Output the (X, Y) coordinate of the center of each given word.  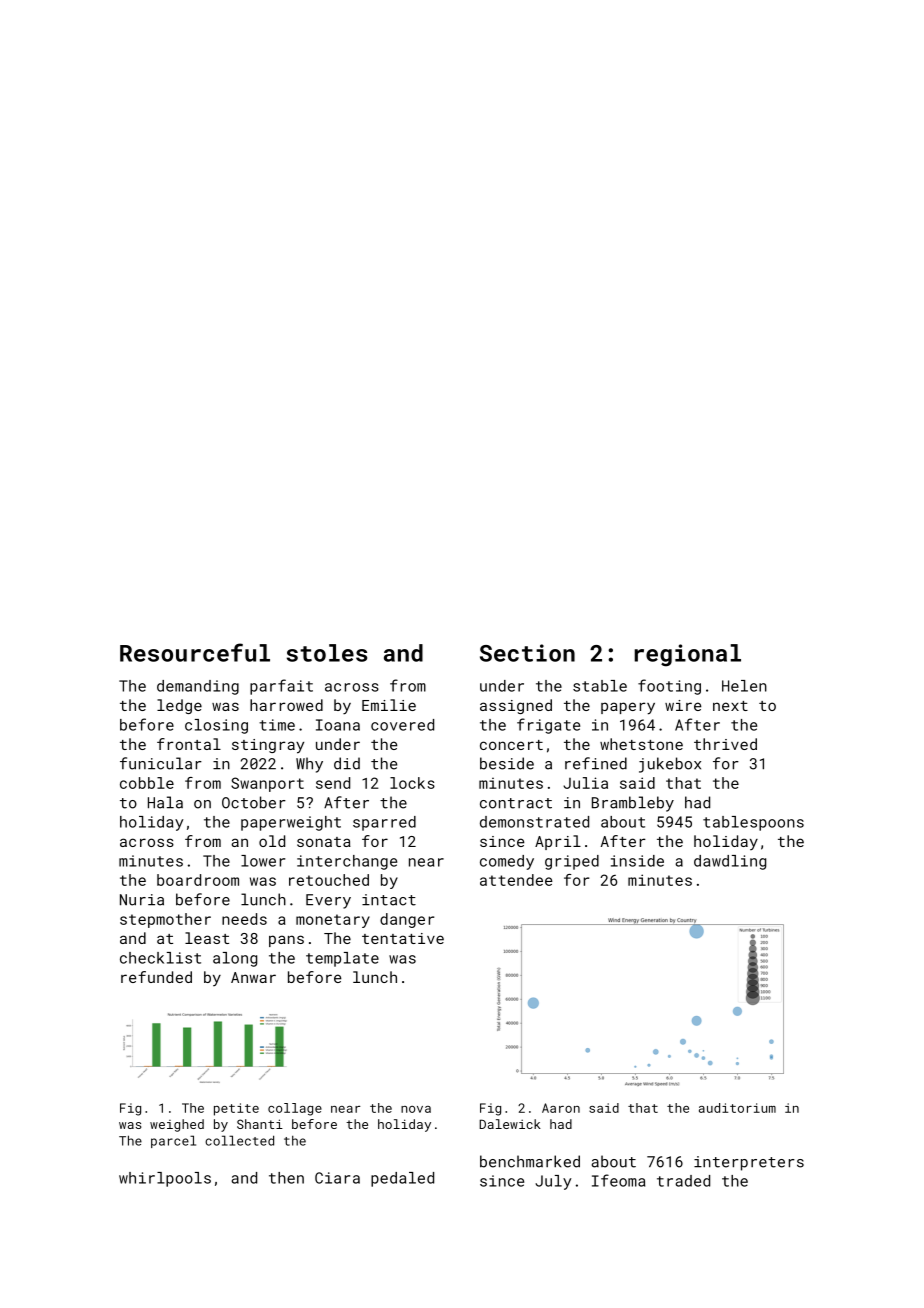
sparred (384, 823)
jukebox (670, 765)
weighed (177, 1125)
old (272, 841)
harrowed (286, 705)
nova (416, 1109)
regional (687, 655)
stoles (327, 653)
